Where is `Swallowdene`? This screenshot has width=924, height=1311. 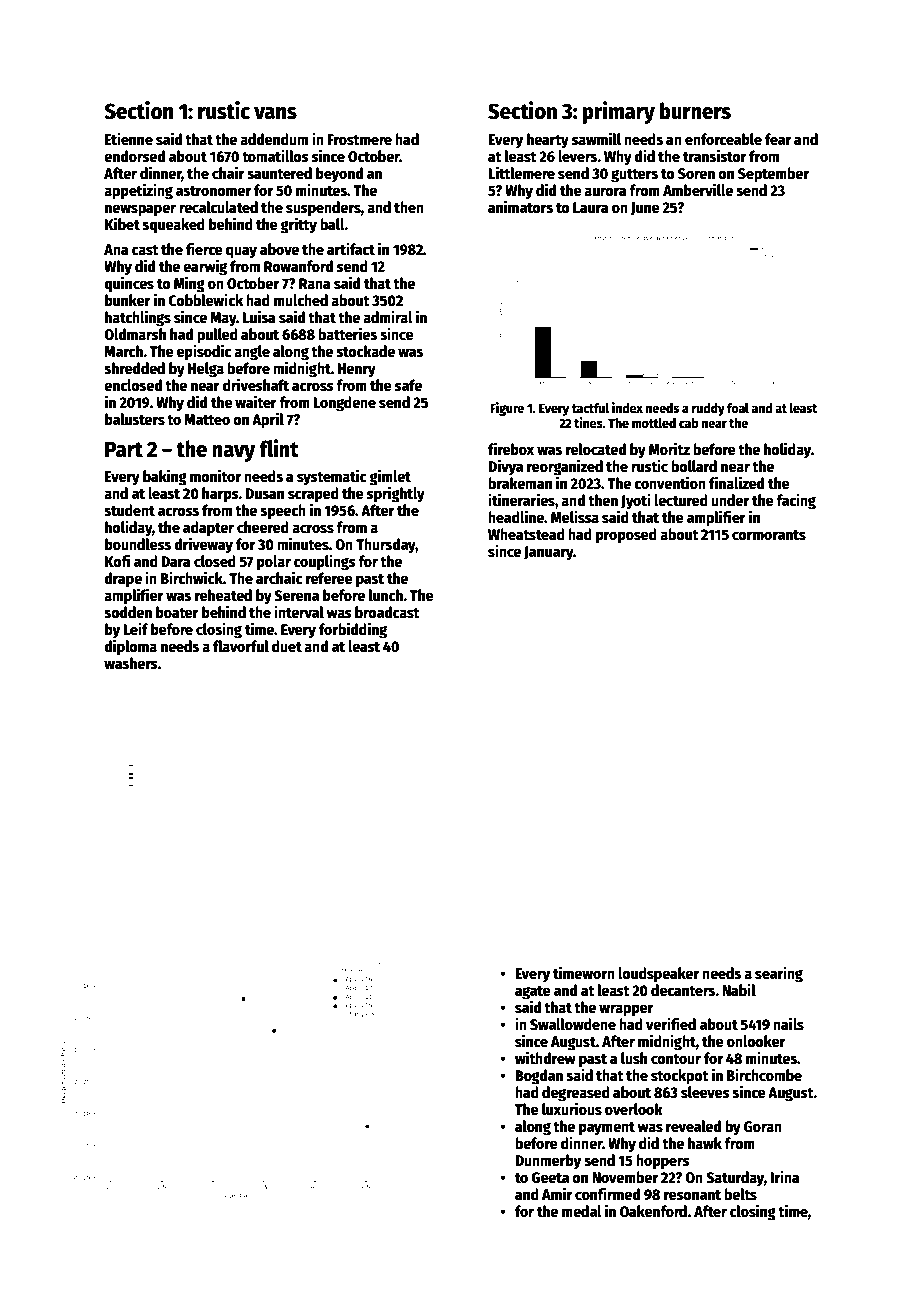 Swallowdene is located at coordinates (573, 1024).
